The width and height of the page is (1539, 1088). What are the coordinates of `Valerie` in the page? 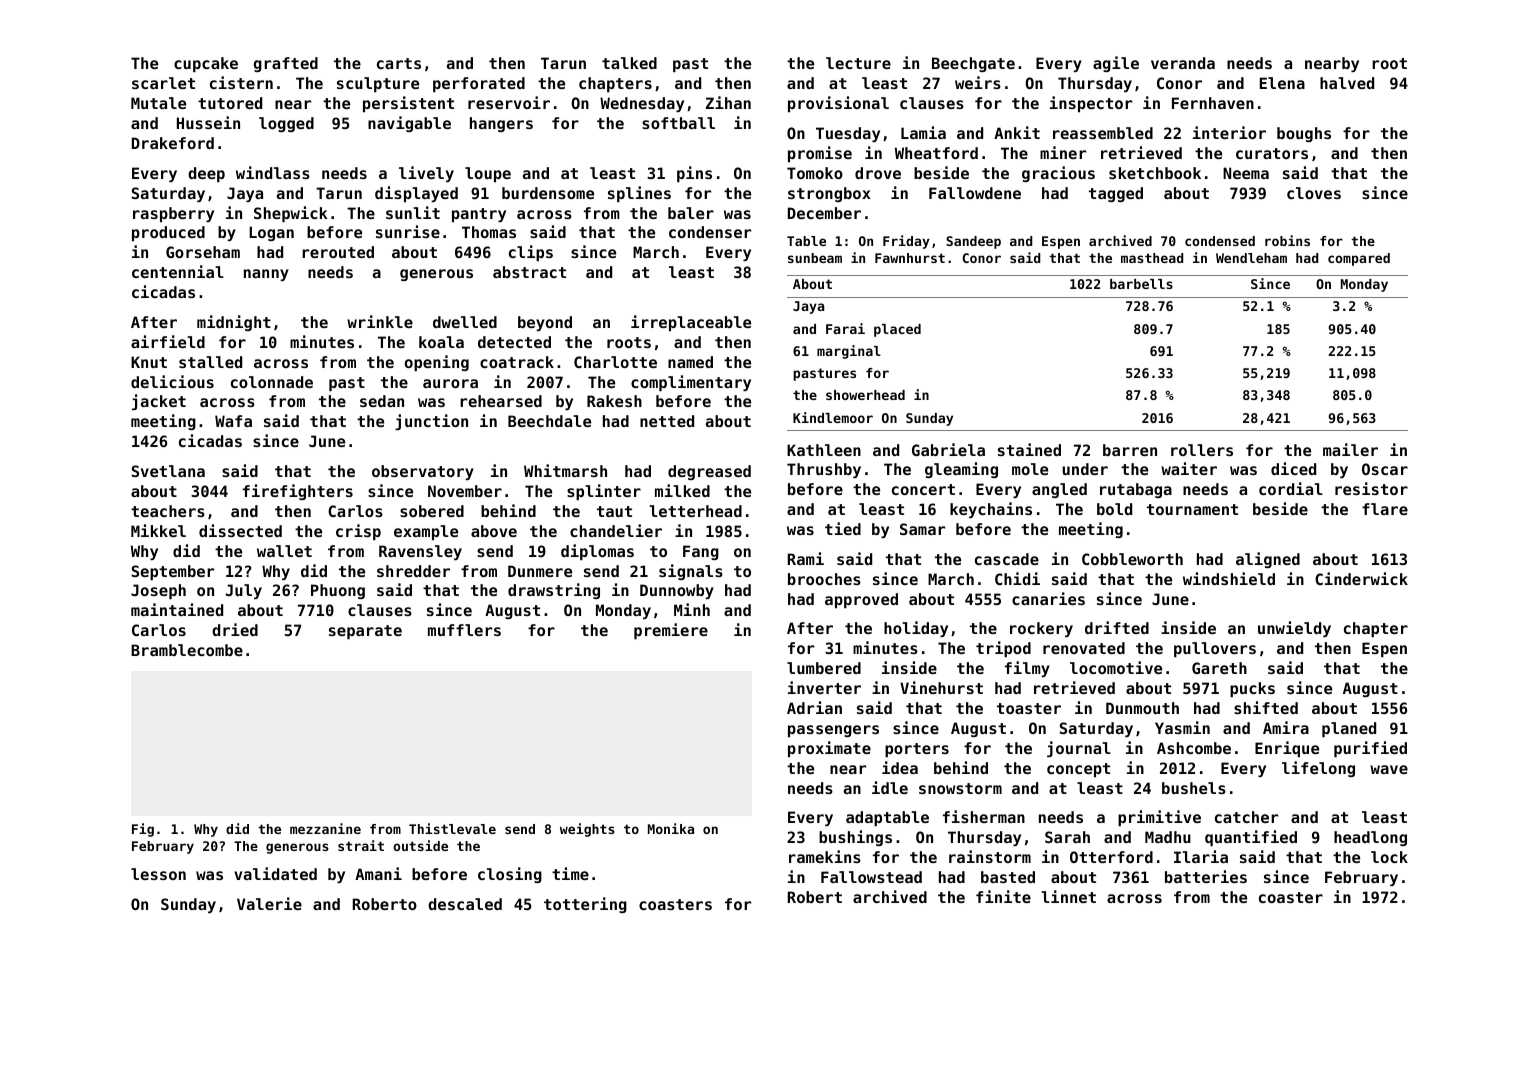 It's located at (269, 903).
